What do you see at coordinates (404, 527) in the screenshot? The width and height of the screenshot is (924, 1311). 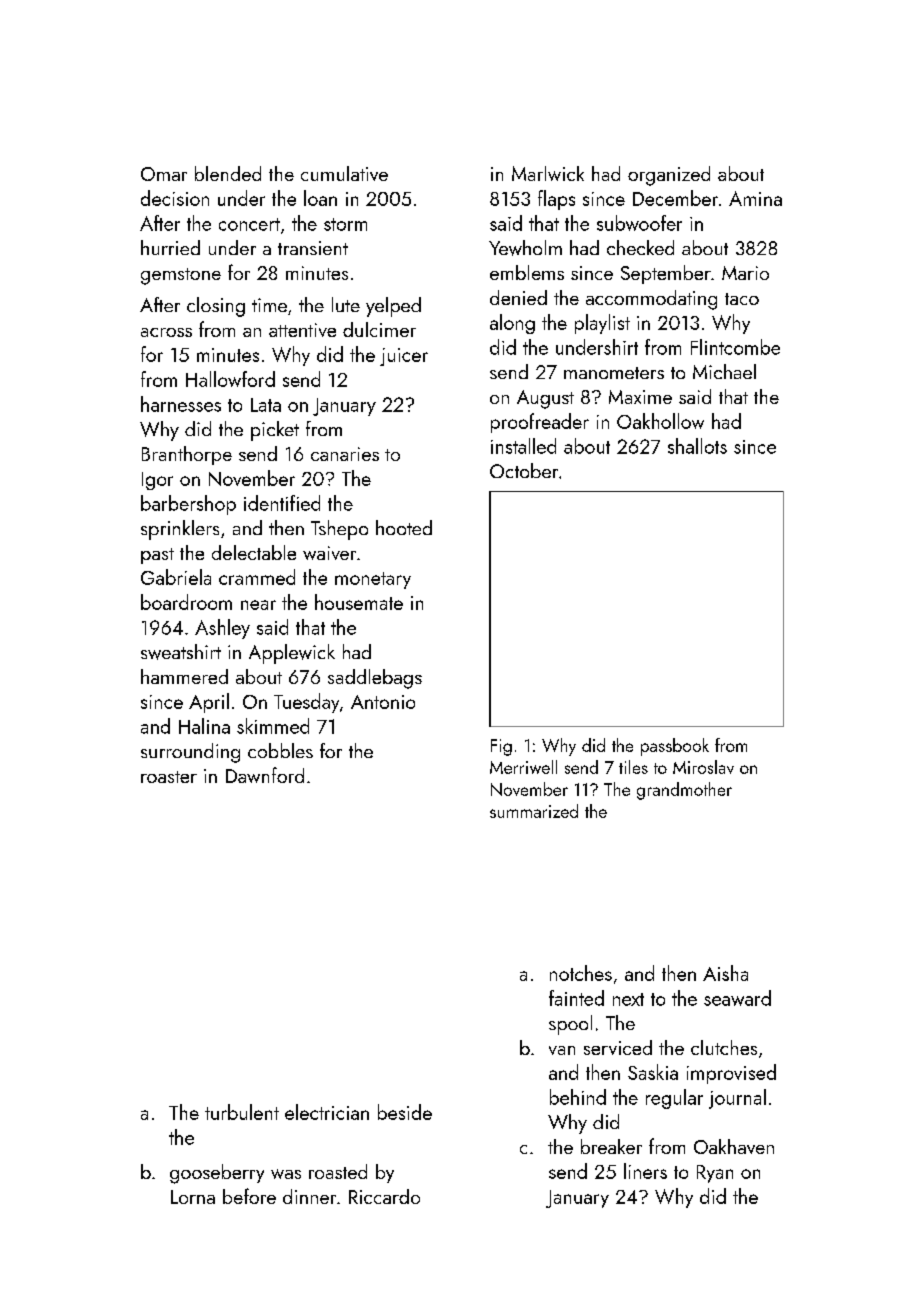 I see `hooted` at bounding box center [404, 527].
